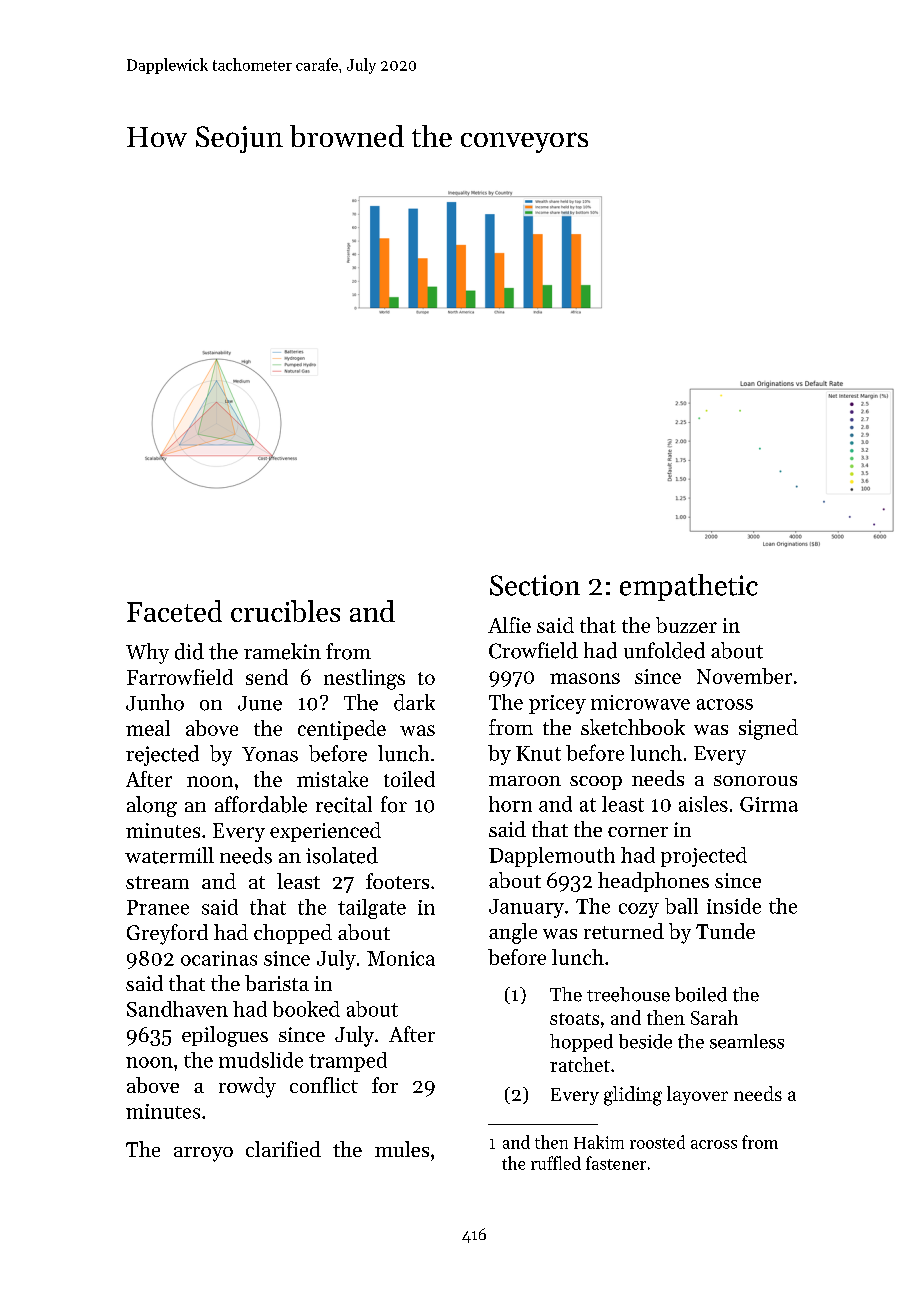  I want to click on seamless, so click(747, 1041).
